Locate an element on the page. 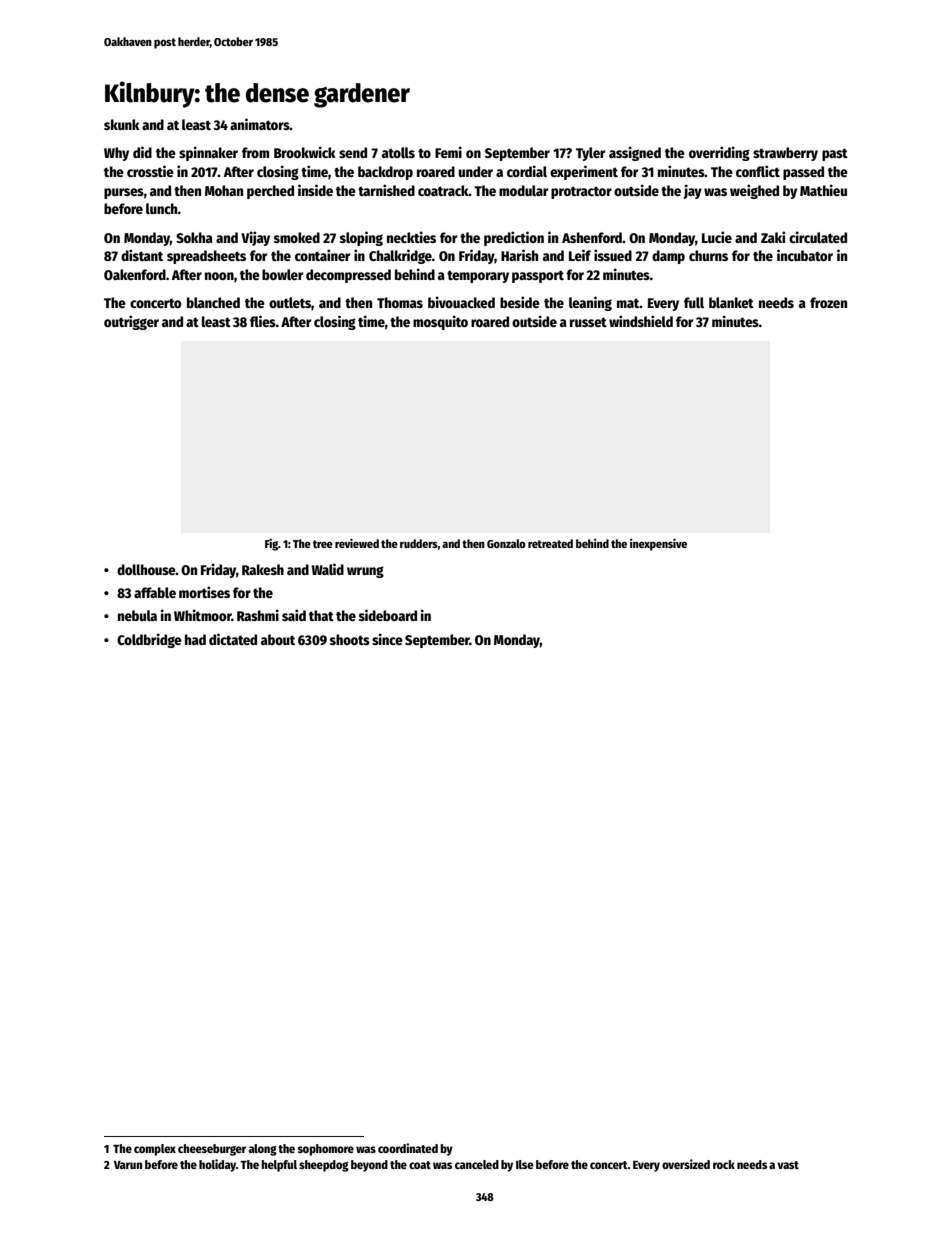 The width and height of the page is (952, 1233). strawberry is located at coordinates (785, 154).
